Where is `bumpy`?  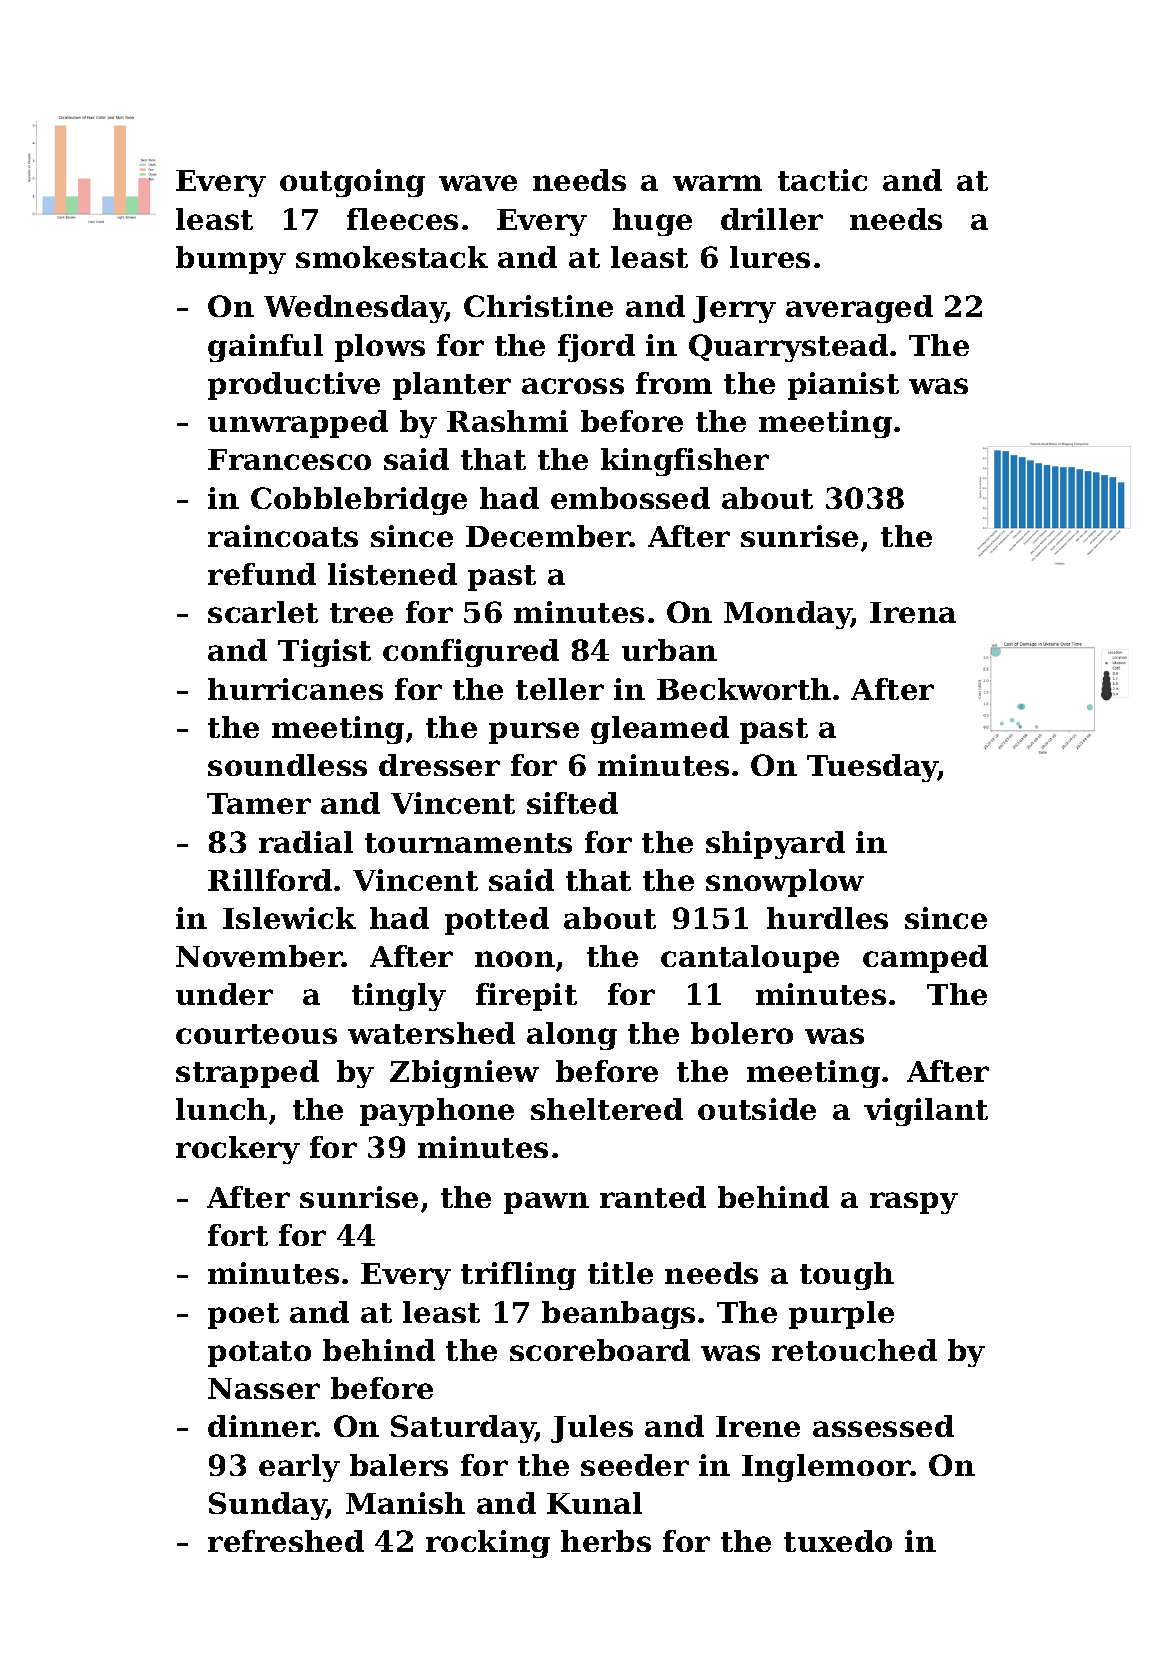
bumpy is located at coordinates (231, 260).
